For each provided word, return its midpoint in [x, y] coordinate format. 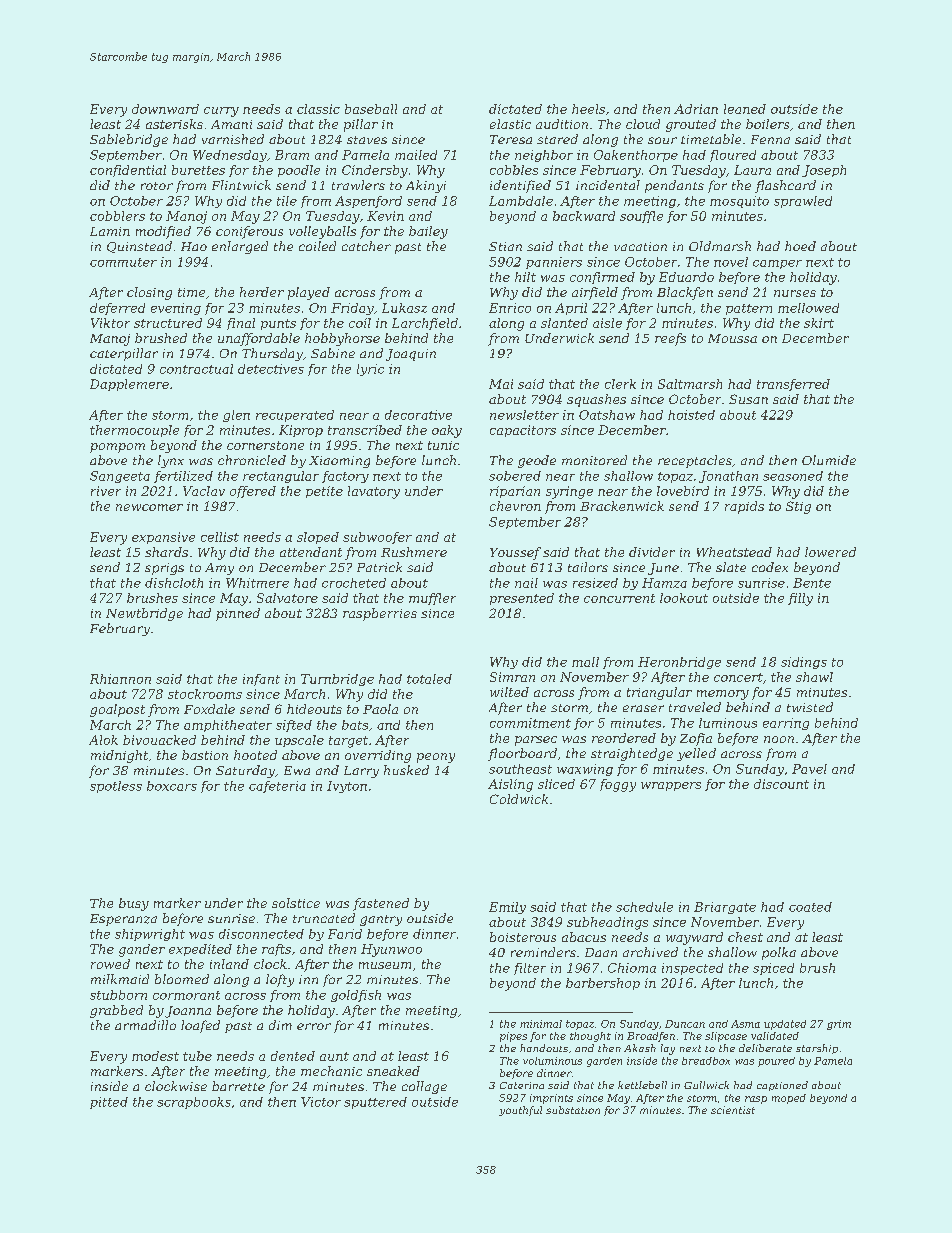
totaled [429, 679]
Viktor [110, 323]
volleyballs [322, 232]
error [314, 1026]
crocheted [354, 583]
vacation [640, 246]
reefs [670, 339]
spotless [116, 787]
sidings [804, 663]
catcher [366, 246]
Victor [321, 1102]
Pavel [809, 769]
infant [261, 680]
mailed [416, 155]
